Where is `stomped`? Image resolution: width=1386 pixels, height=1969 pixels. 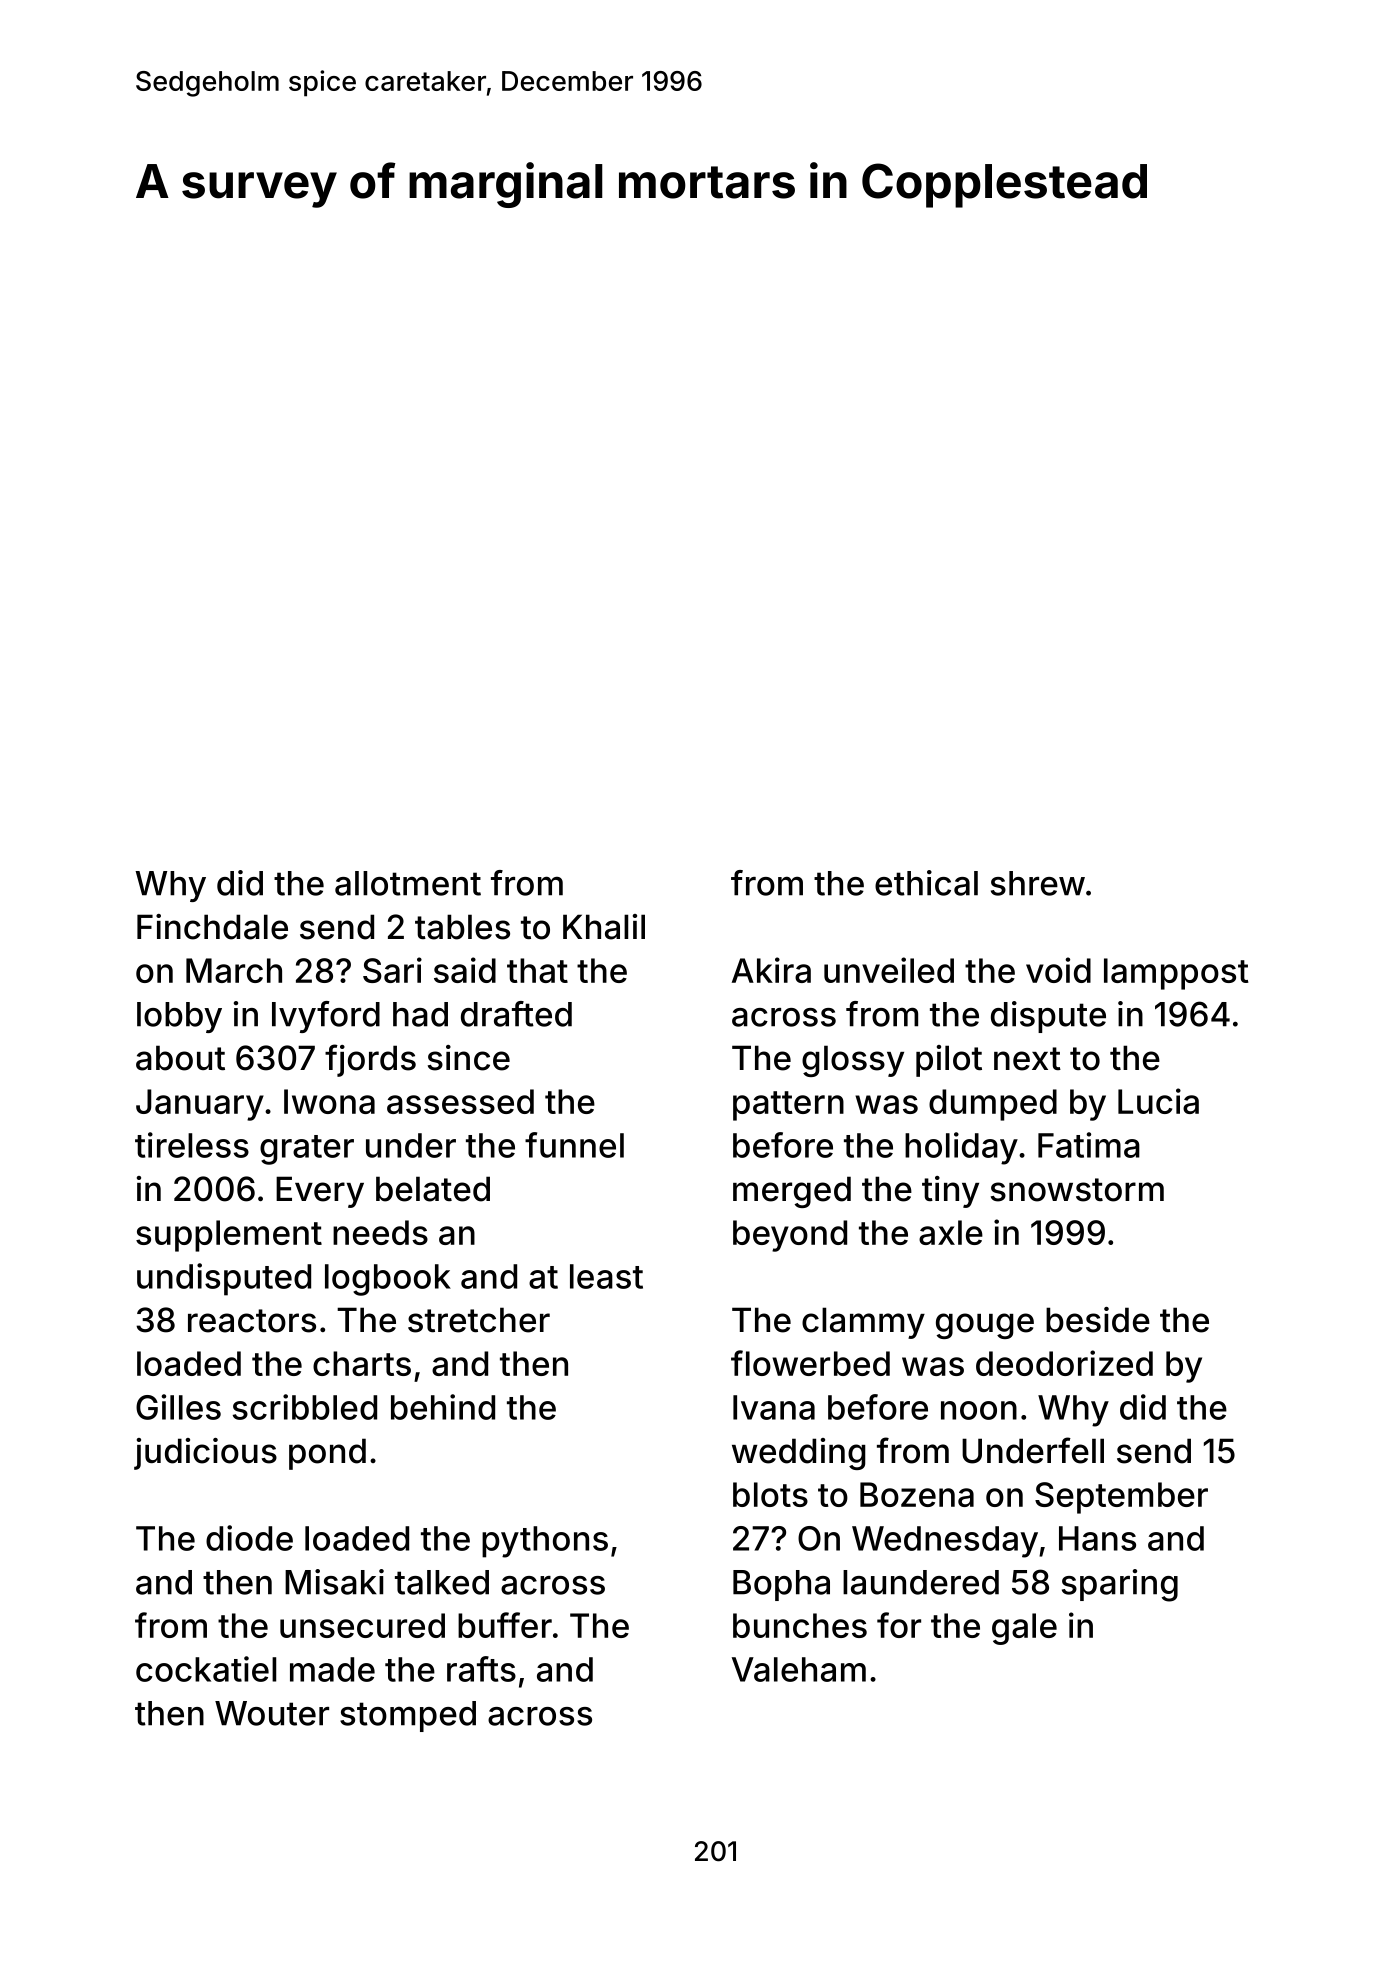 stomped is located at coordinates (408, 1716).
